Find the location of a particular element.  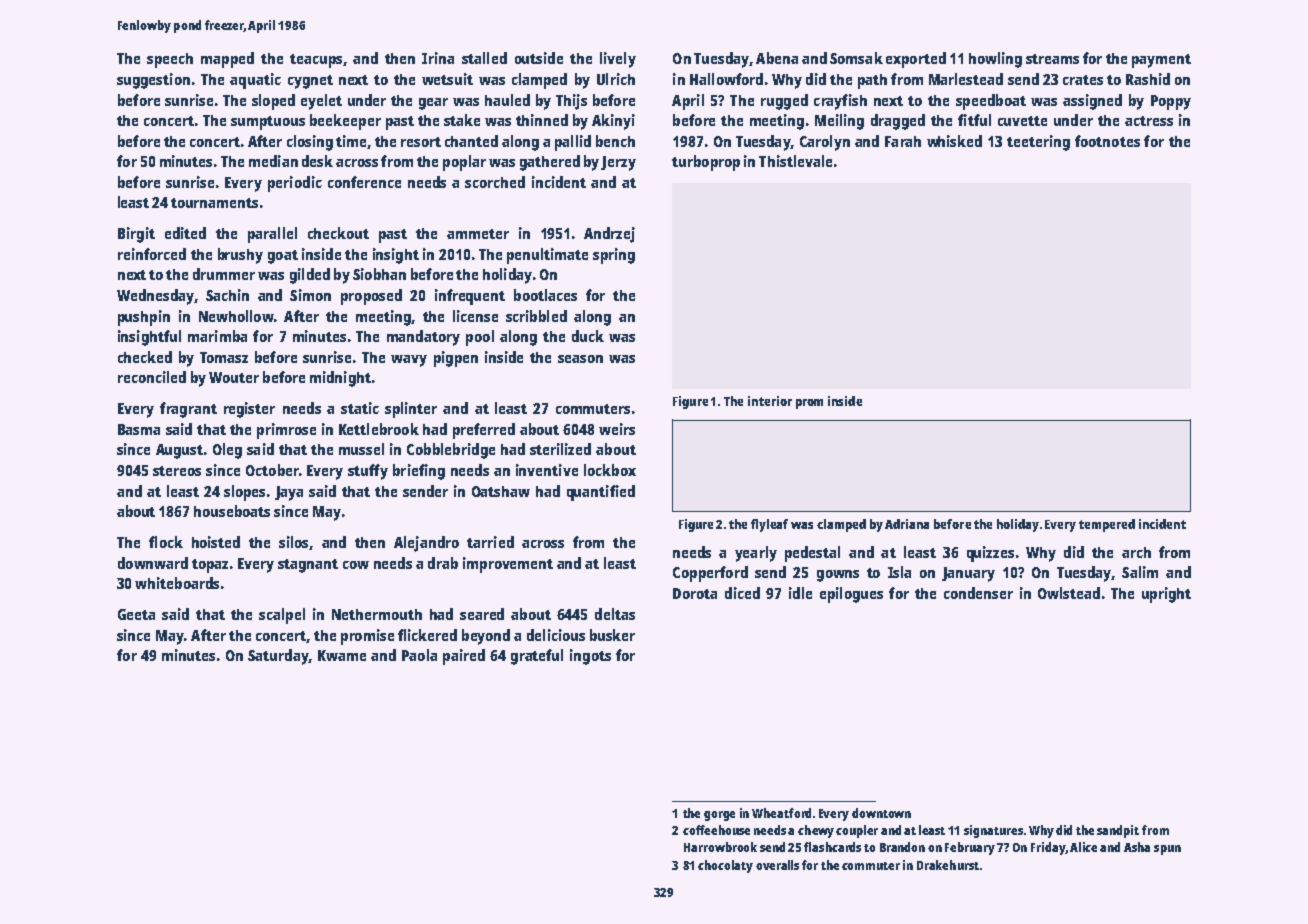

teetering is located at coordinates (1038, 143).
